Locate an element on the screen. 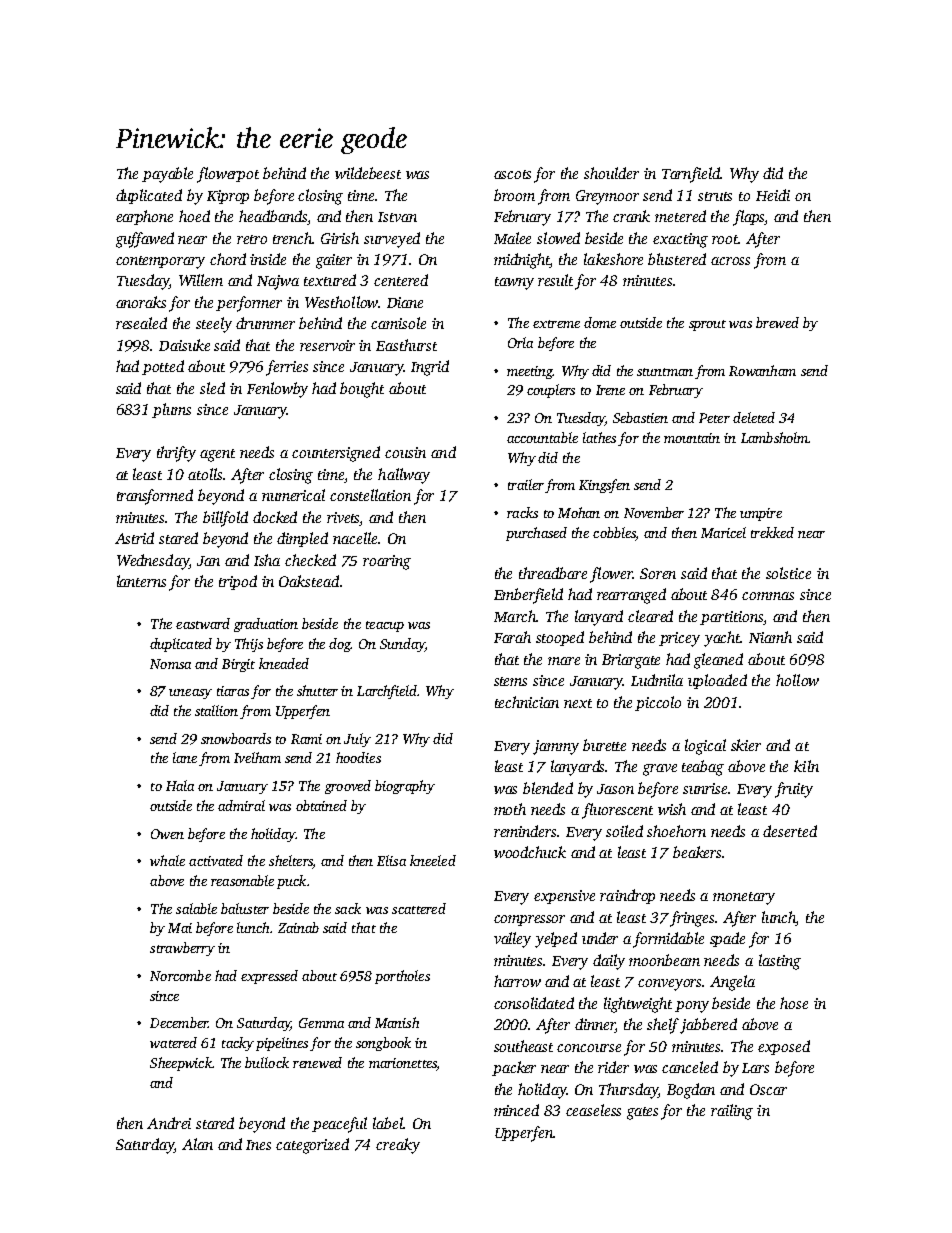  Niamh is located at coordinates (770, 637).
